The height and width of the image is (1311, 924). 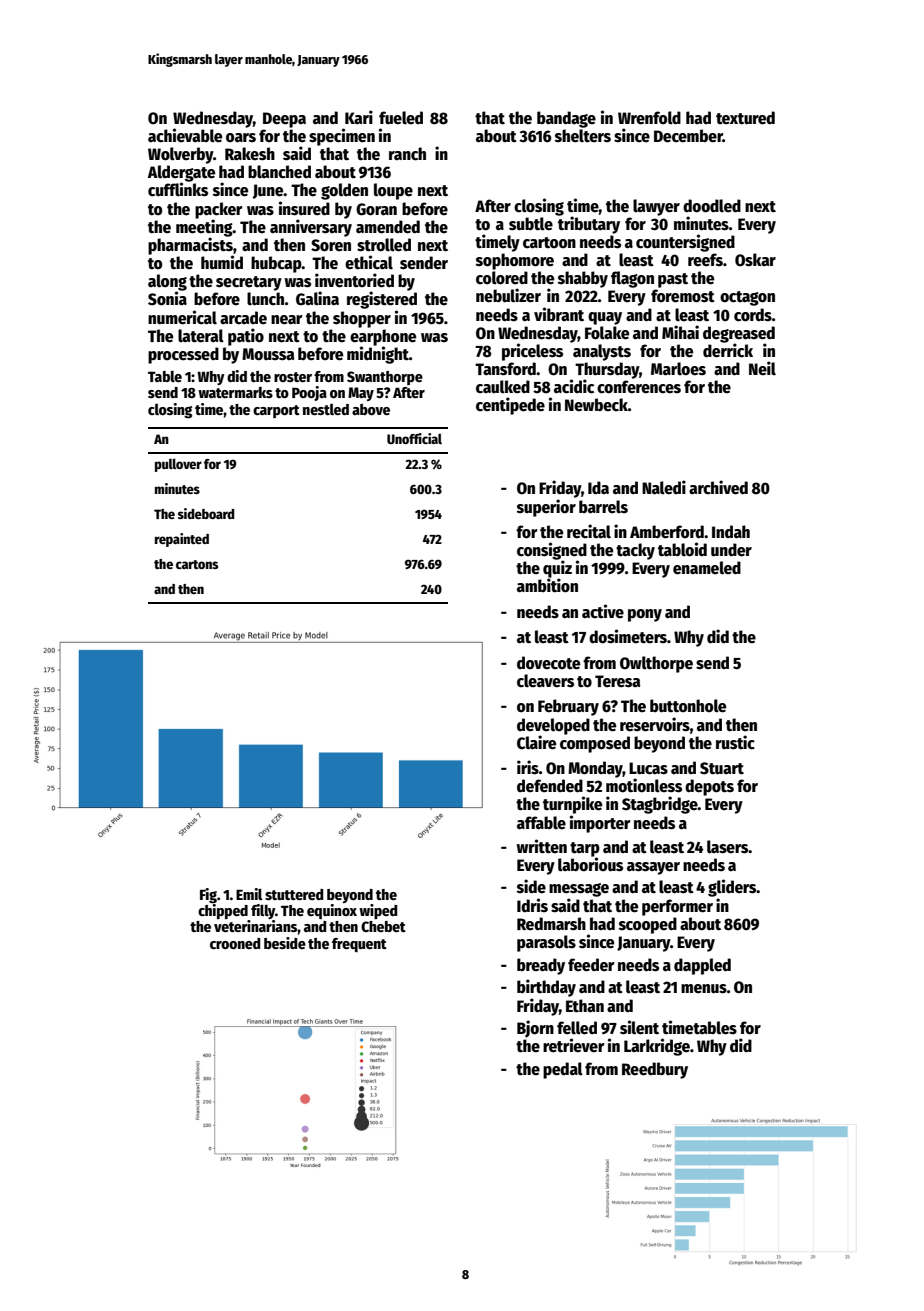 I want to click on Wrenfold, so click(x=649, y=118).
